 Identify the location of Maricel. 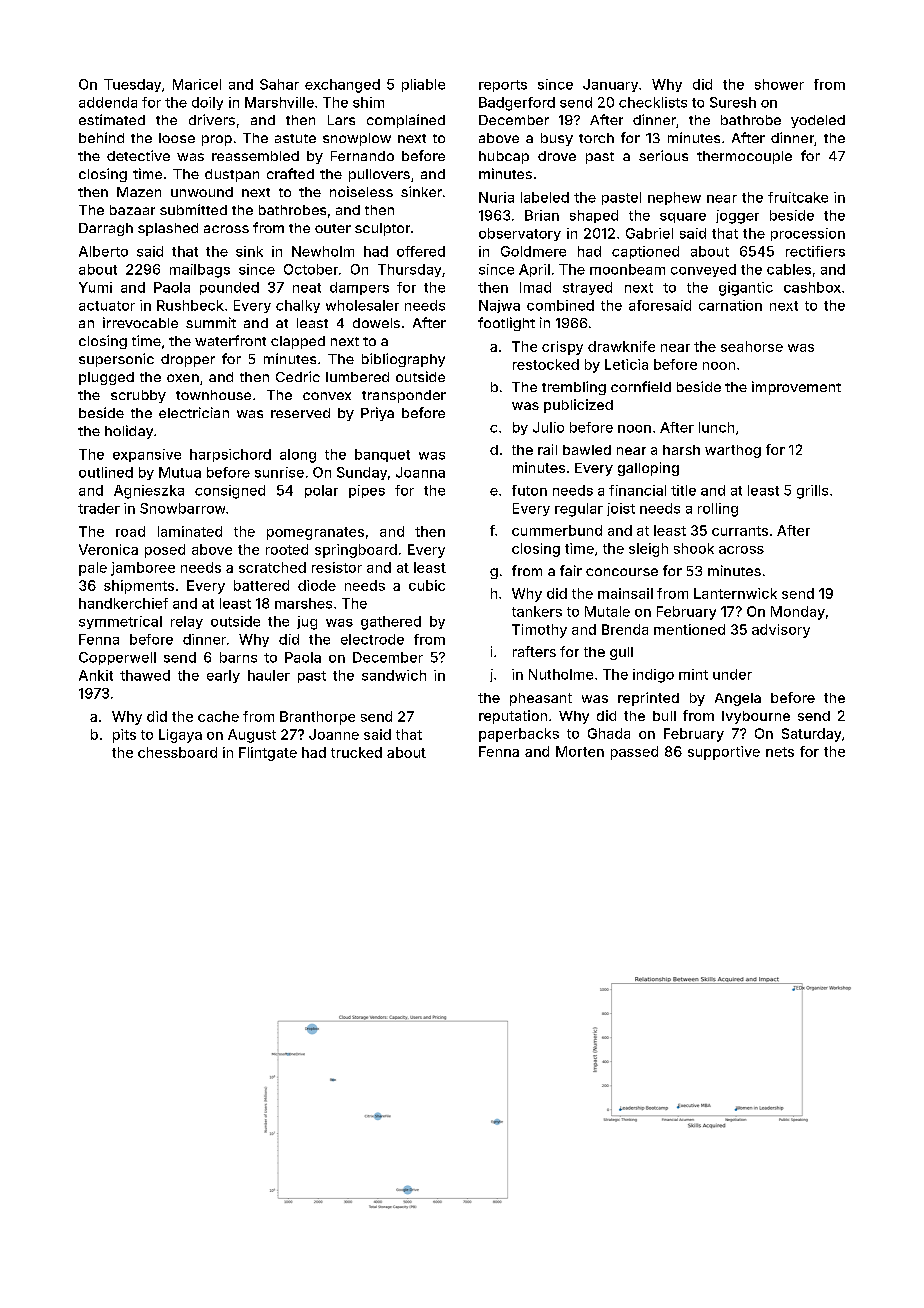
(197, 84).
